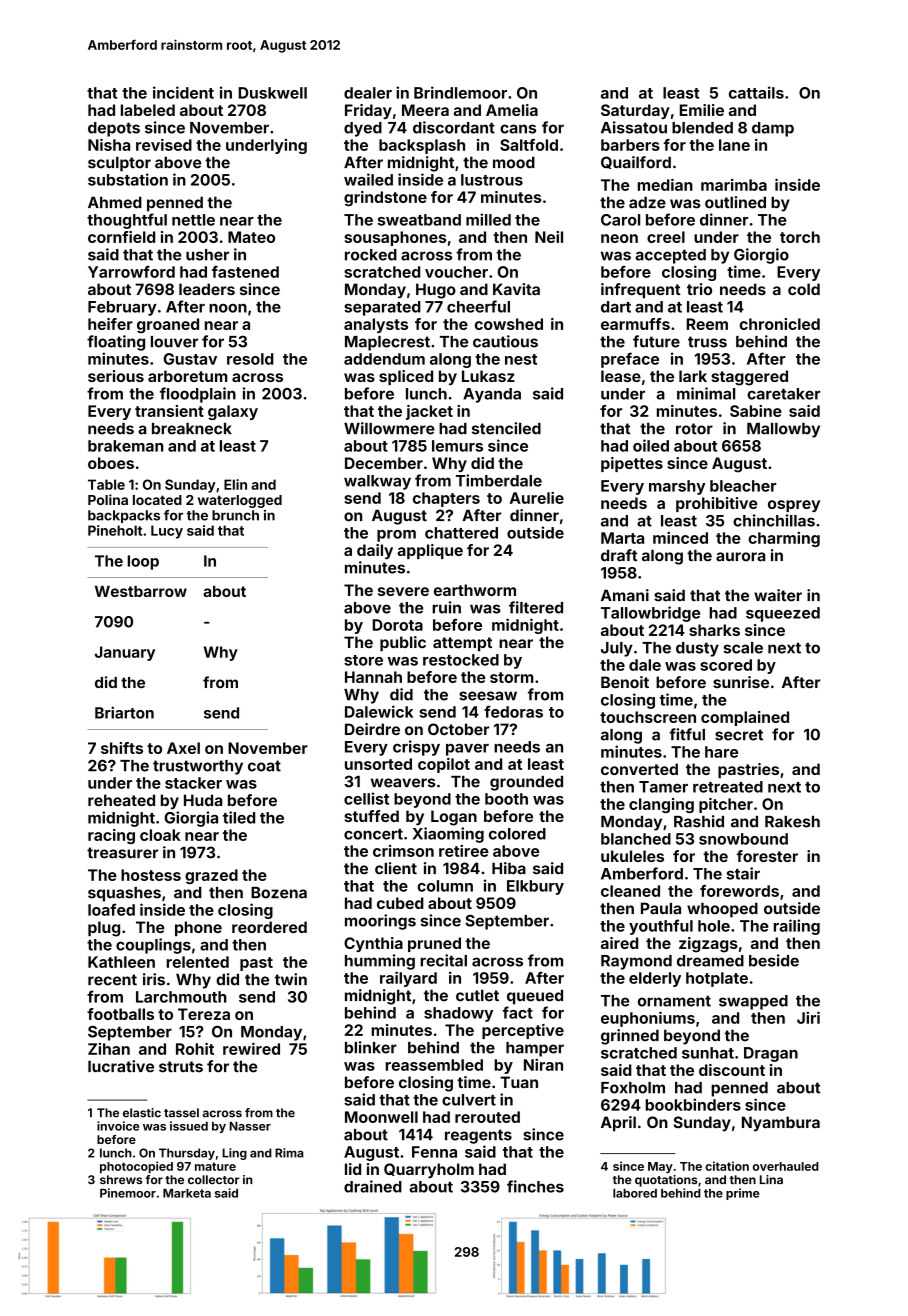  Describe the element at coordinates (380, 962) in the image. I see `humming` at that location.
